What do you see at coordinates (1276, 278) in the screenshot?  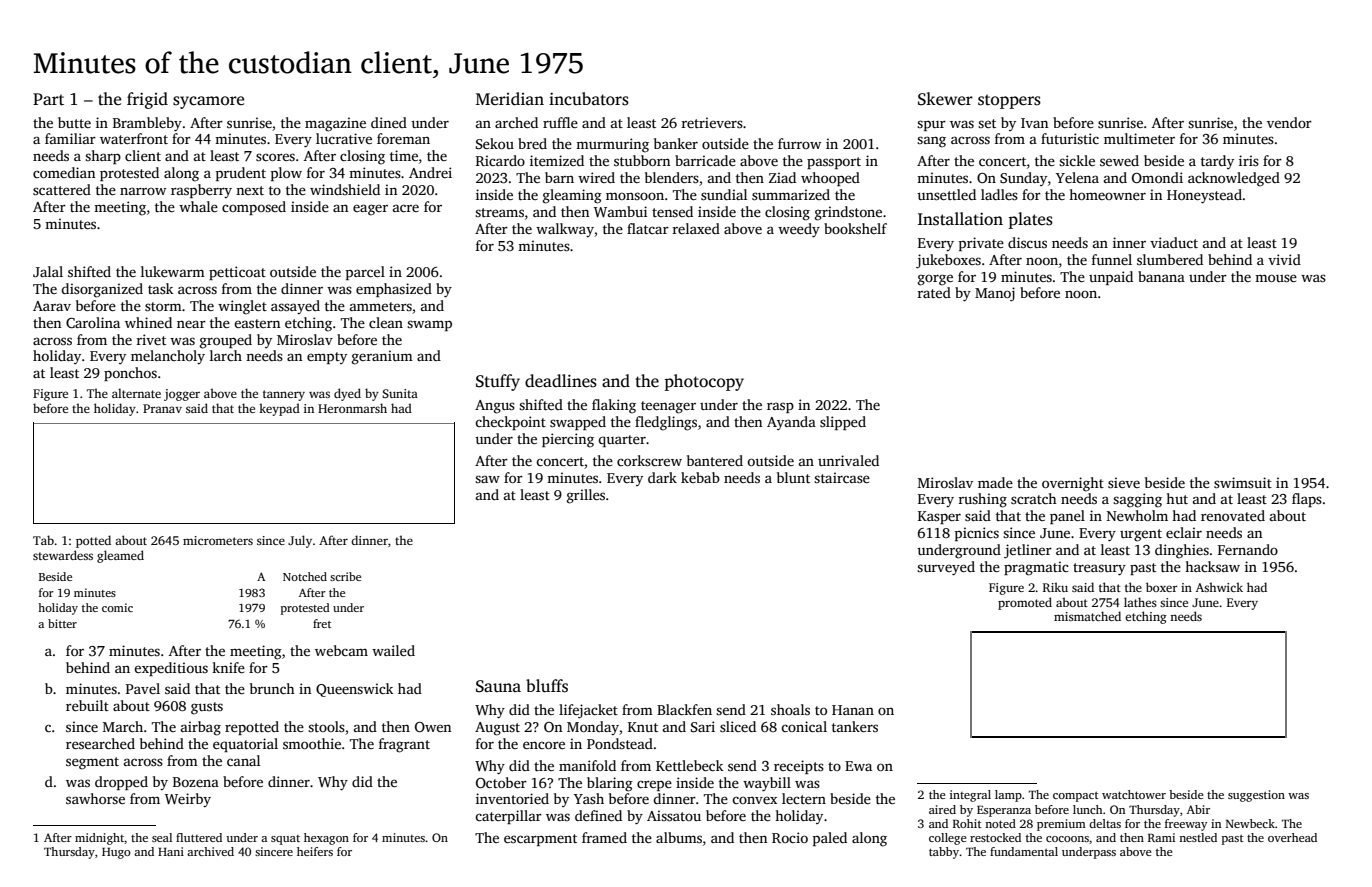 I see `mouse` at bounding box center [1276, 278].
